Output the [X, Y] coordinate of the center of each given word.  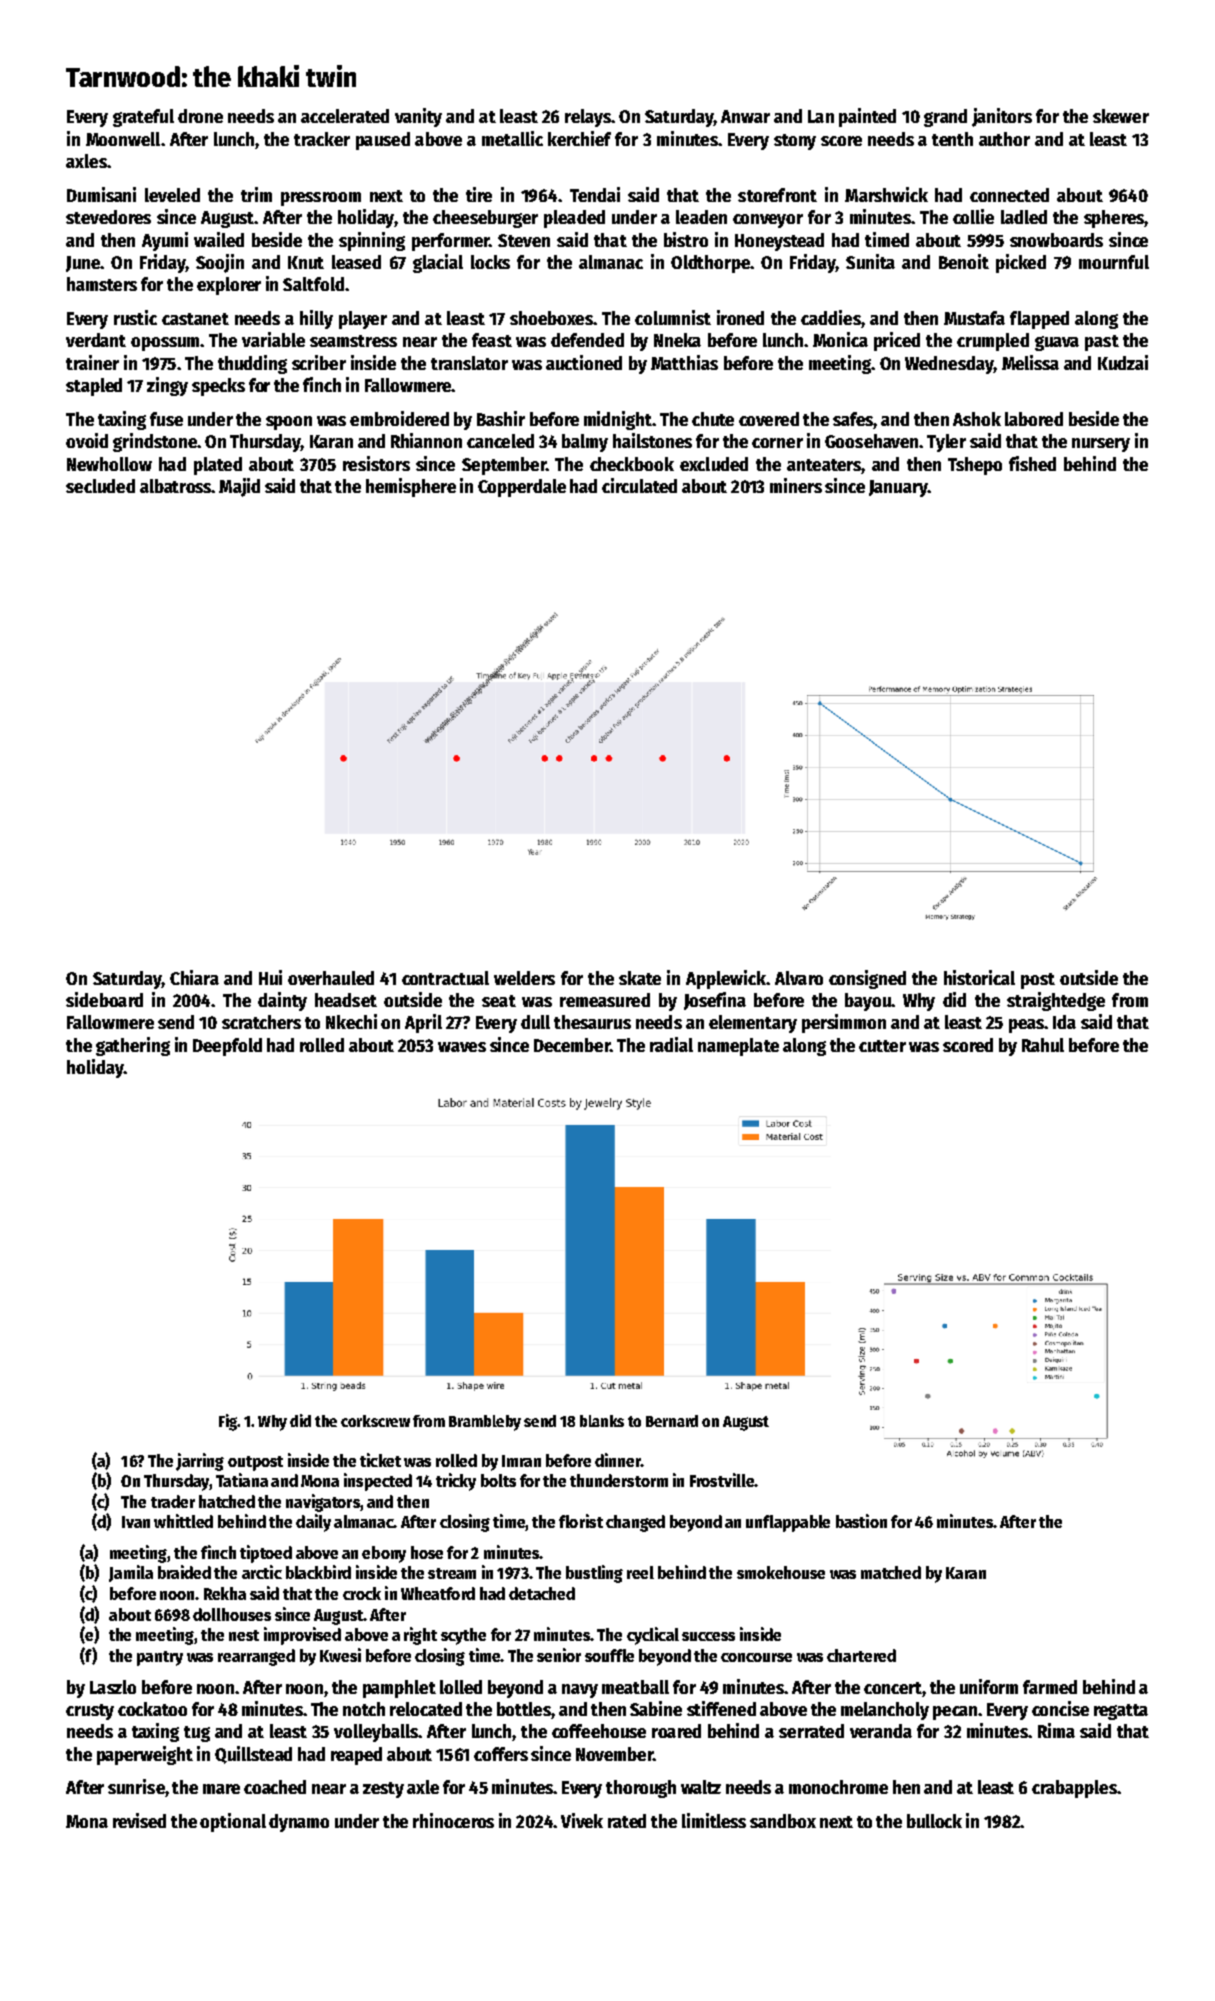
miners [796, 485]
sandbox [783, 1821]
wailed [219, 239]
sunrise [136, 1786]
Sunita [870, 261]
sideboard [104, 999]
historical [979, 977]
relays [588, 118]
